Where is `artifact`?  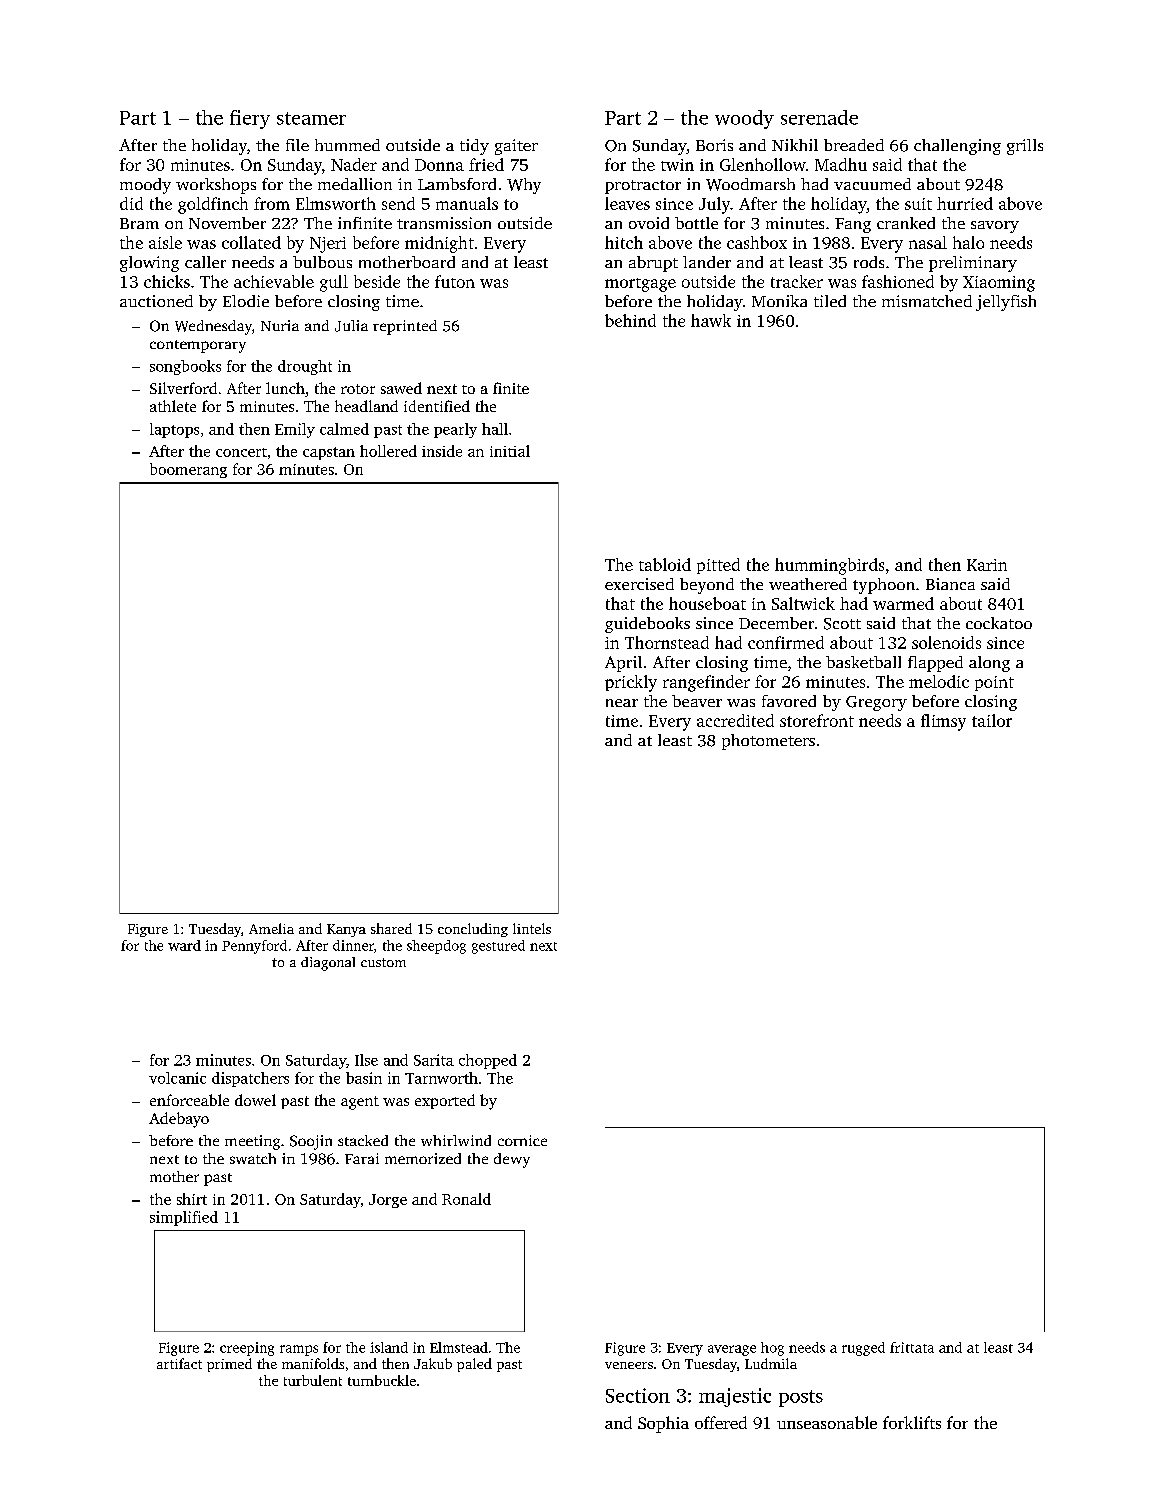 artifact is located at coordinates (179, 1363).
